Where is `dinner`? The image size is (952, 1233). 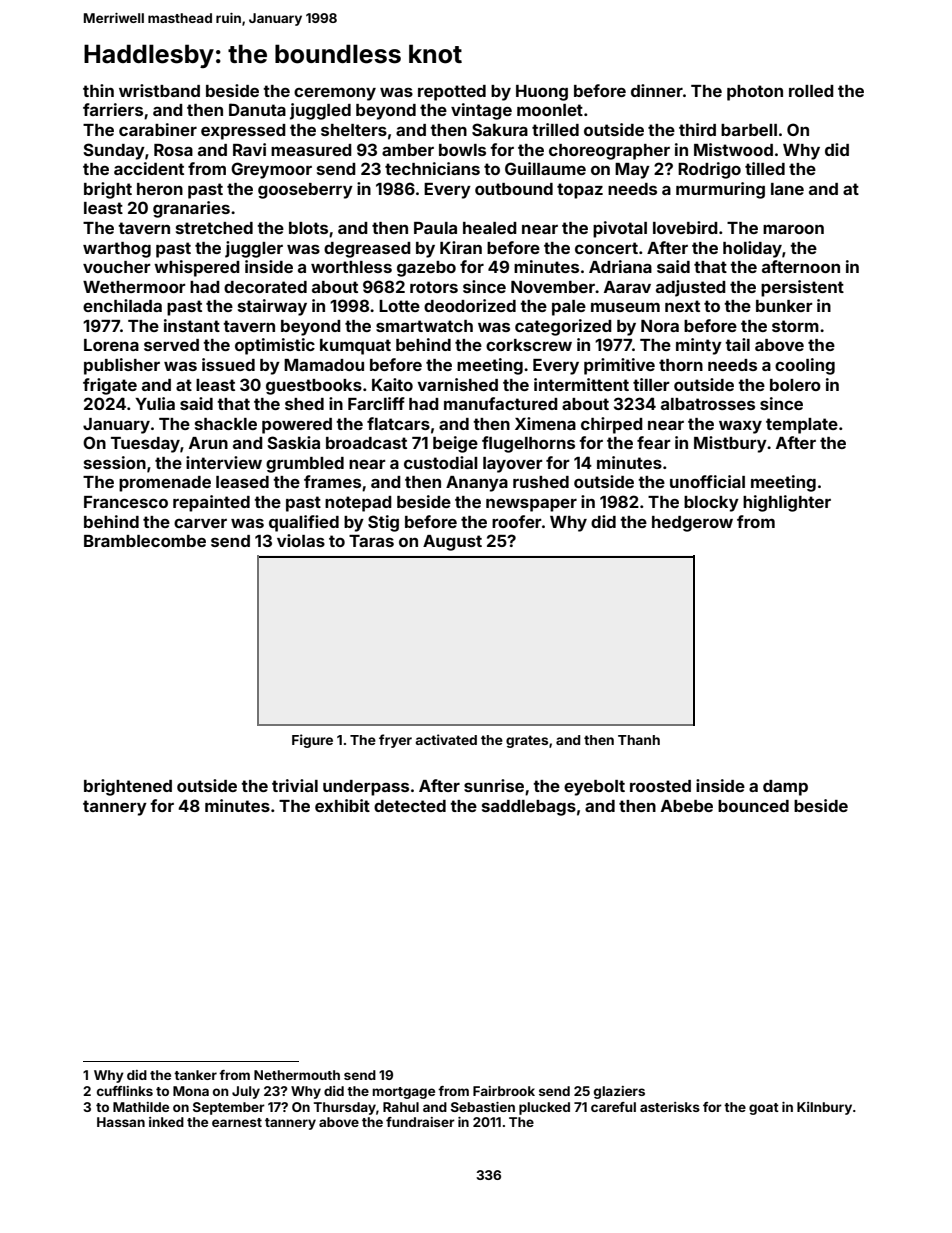 dinner is located at coordinates (657, 90).
